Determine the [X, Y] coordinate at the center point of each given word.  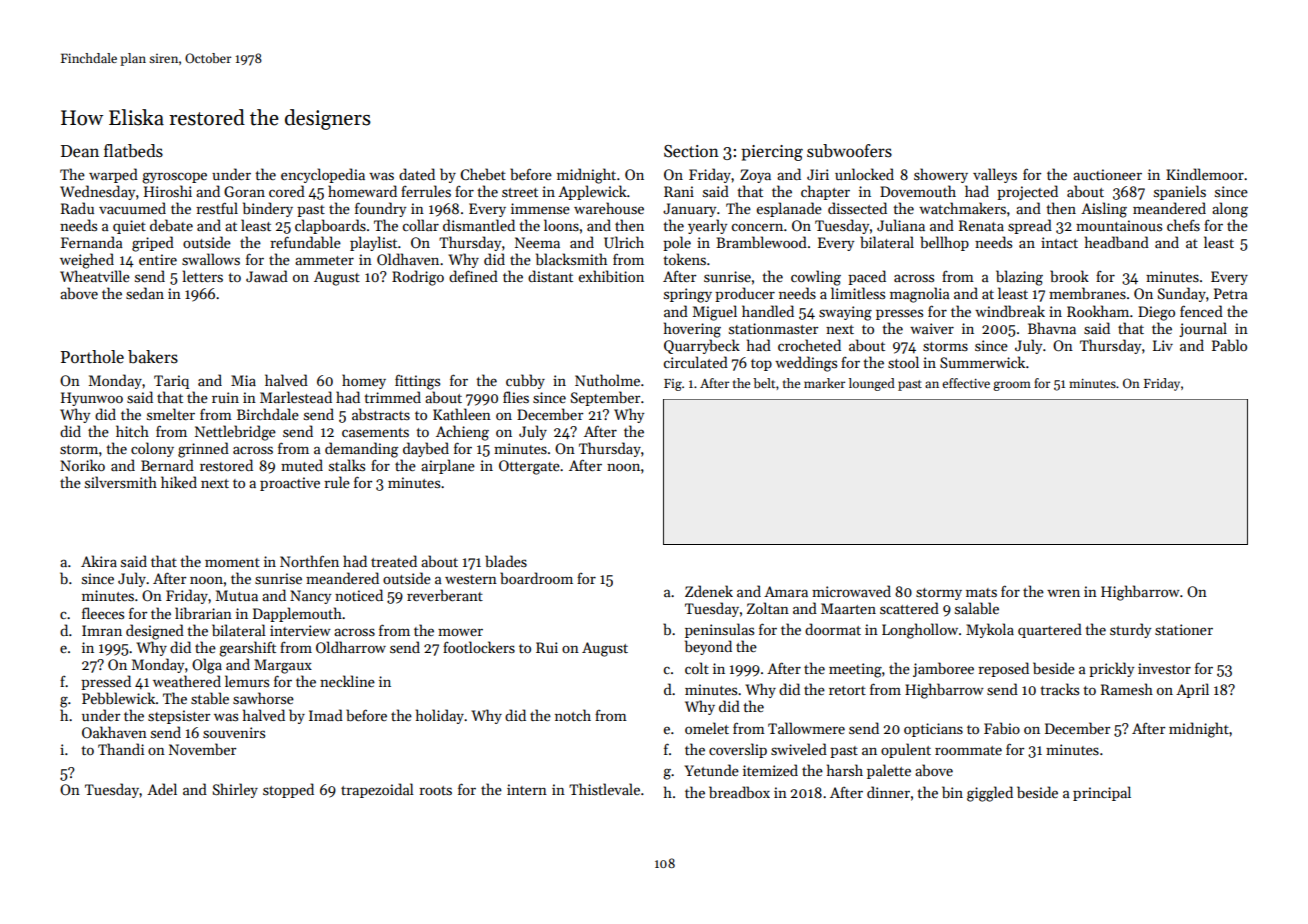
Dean [80, 151]
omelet [707, 728]
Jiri [818, 174]
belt [764, 383]
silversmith [121, 482]
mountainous [1119, 225]
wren [1063, 593]
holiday [440, 716]
